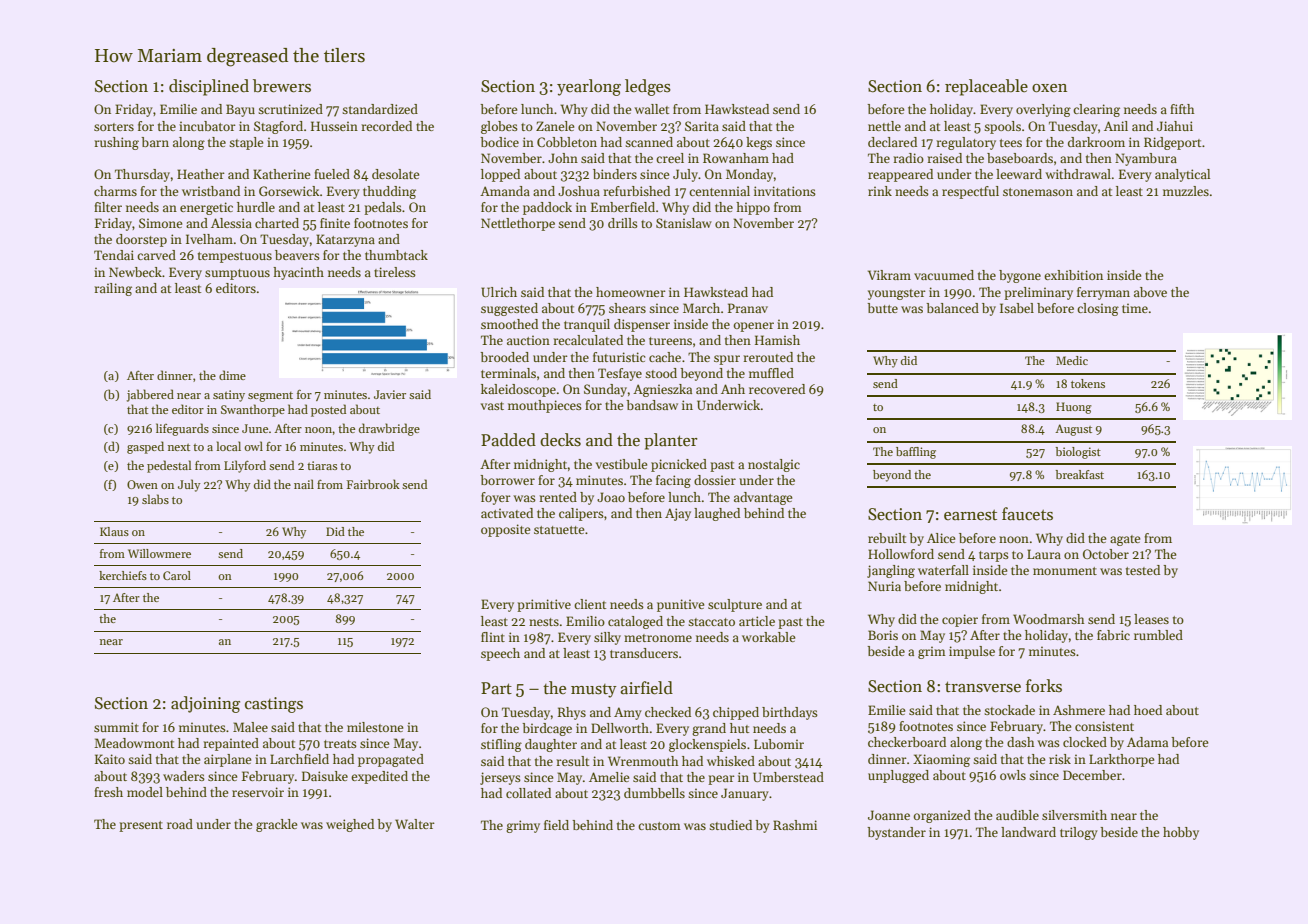  I want to click on copier, so click(960, 620).
